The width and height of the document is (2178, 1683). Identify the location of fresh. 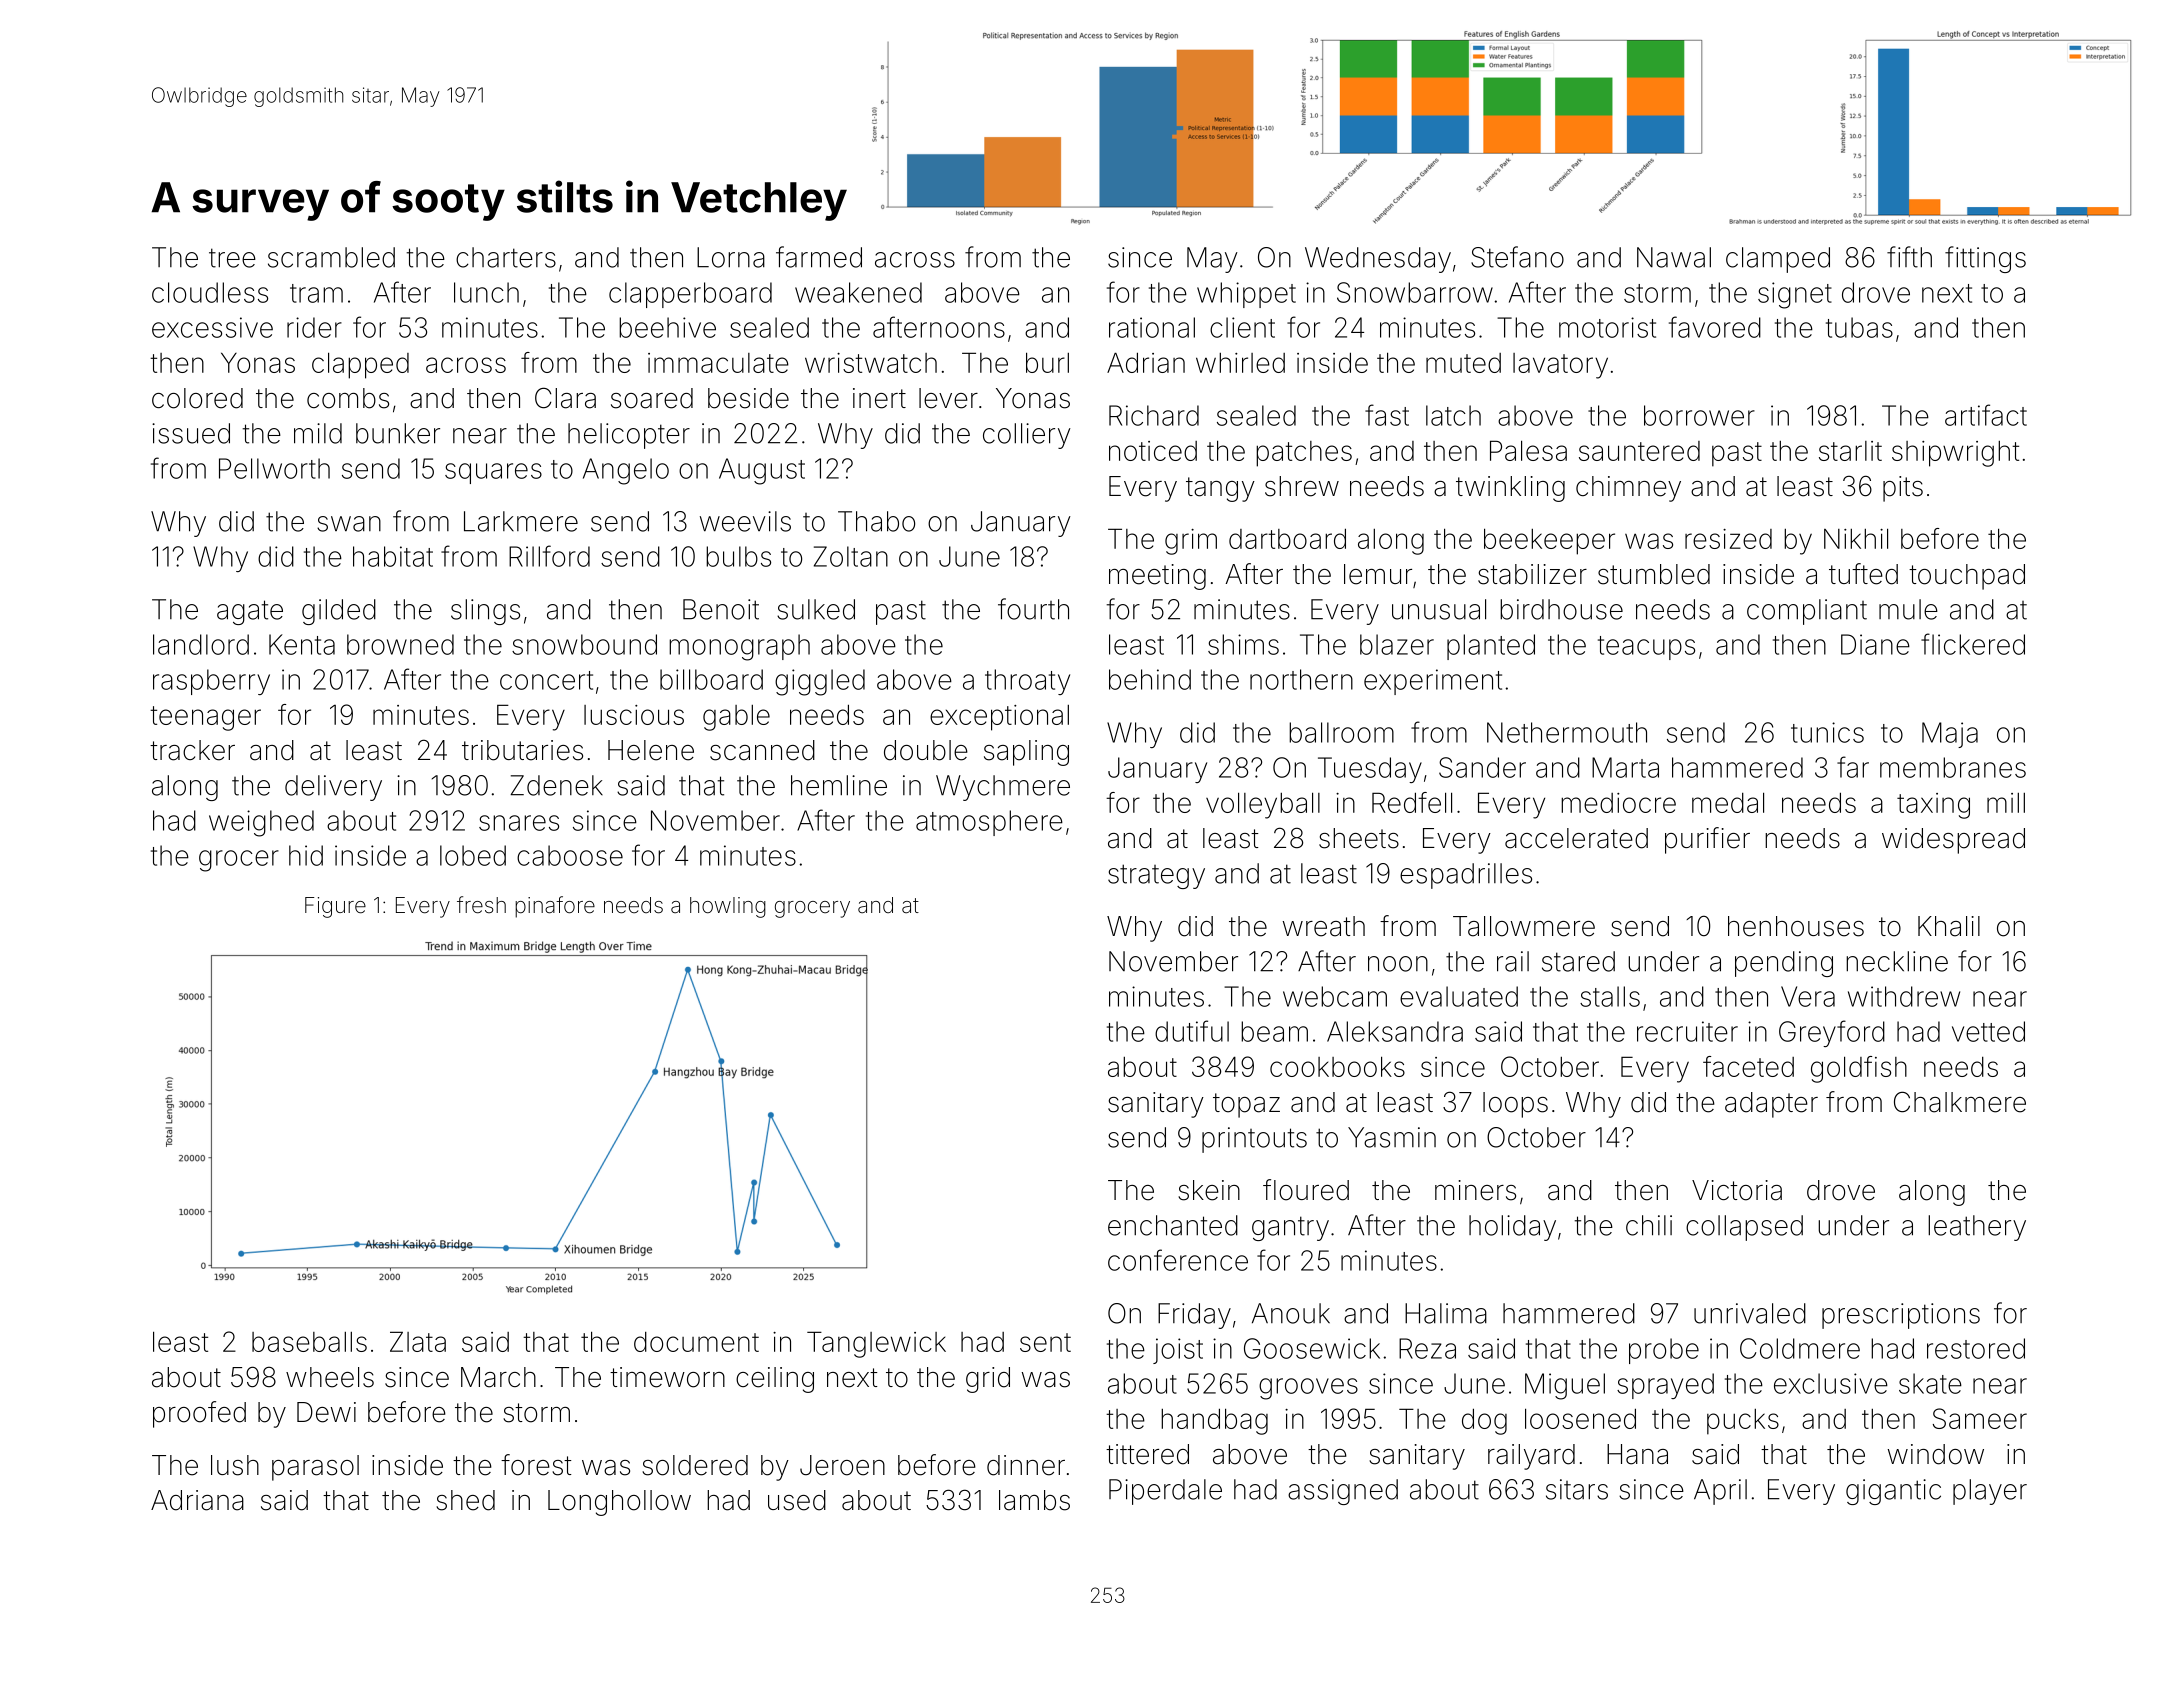
(481, 905).
